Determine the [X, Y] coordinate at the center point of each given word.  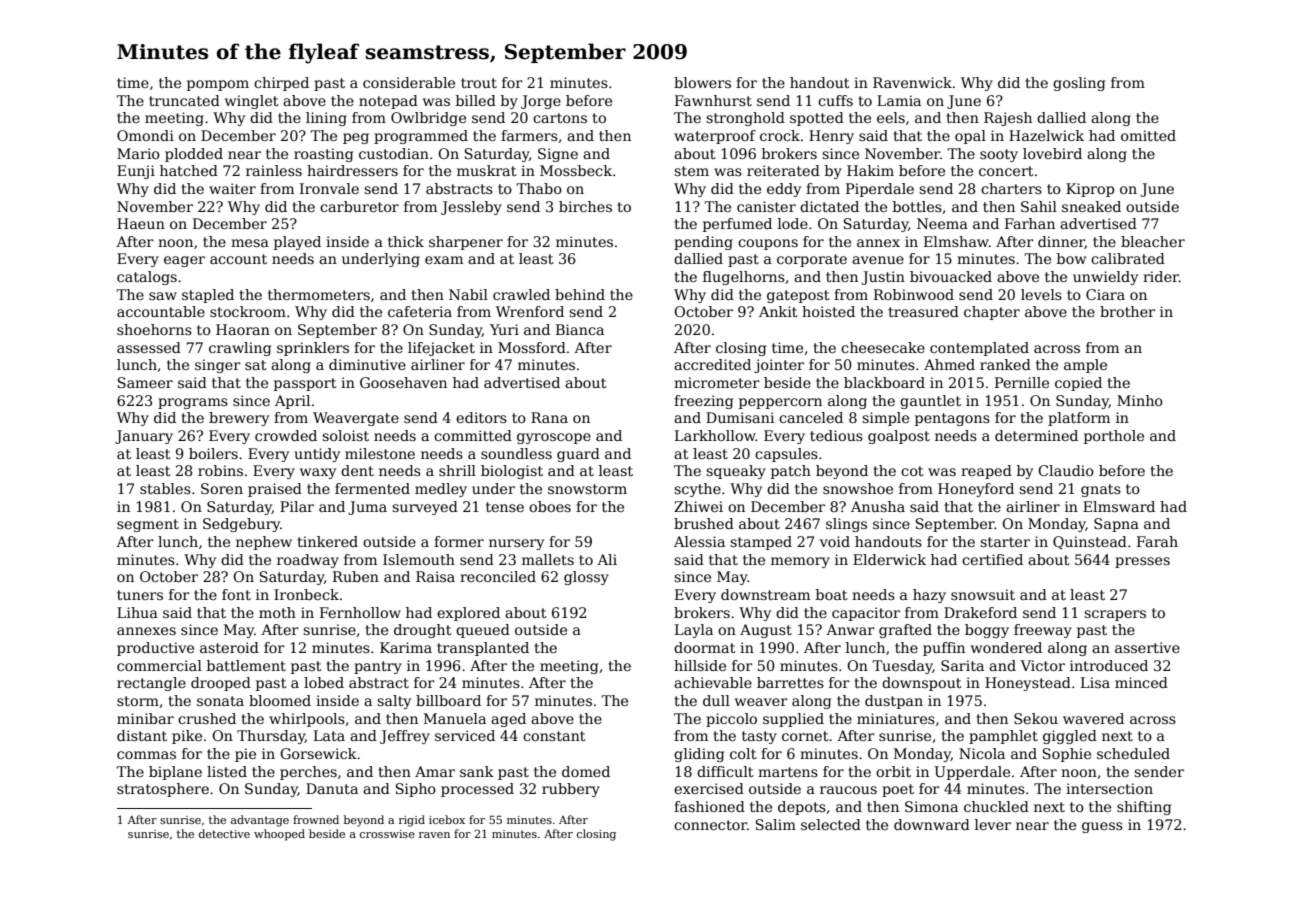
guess [1102, 827]
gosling [1079, 84]
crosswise [387, 834]
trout [479, 83]
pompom [218, 85]
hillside [700, 665]
